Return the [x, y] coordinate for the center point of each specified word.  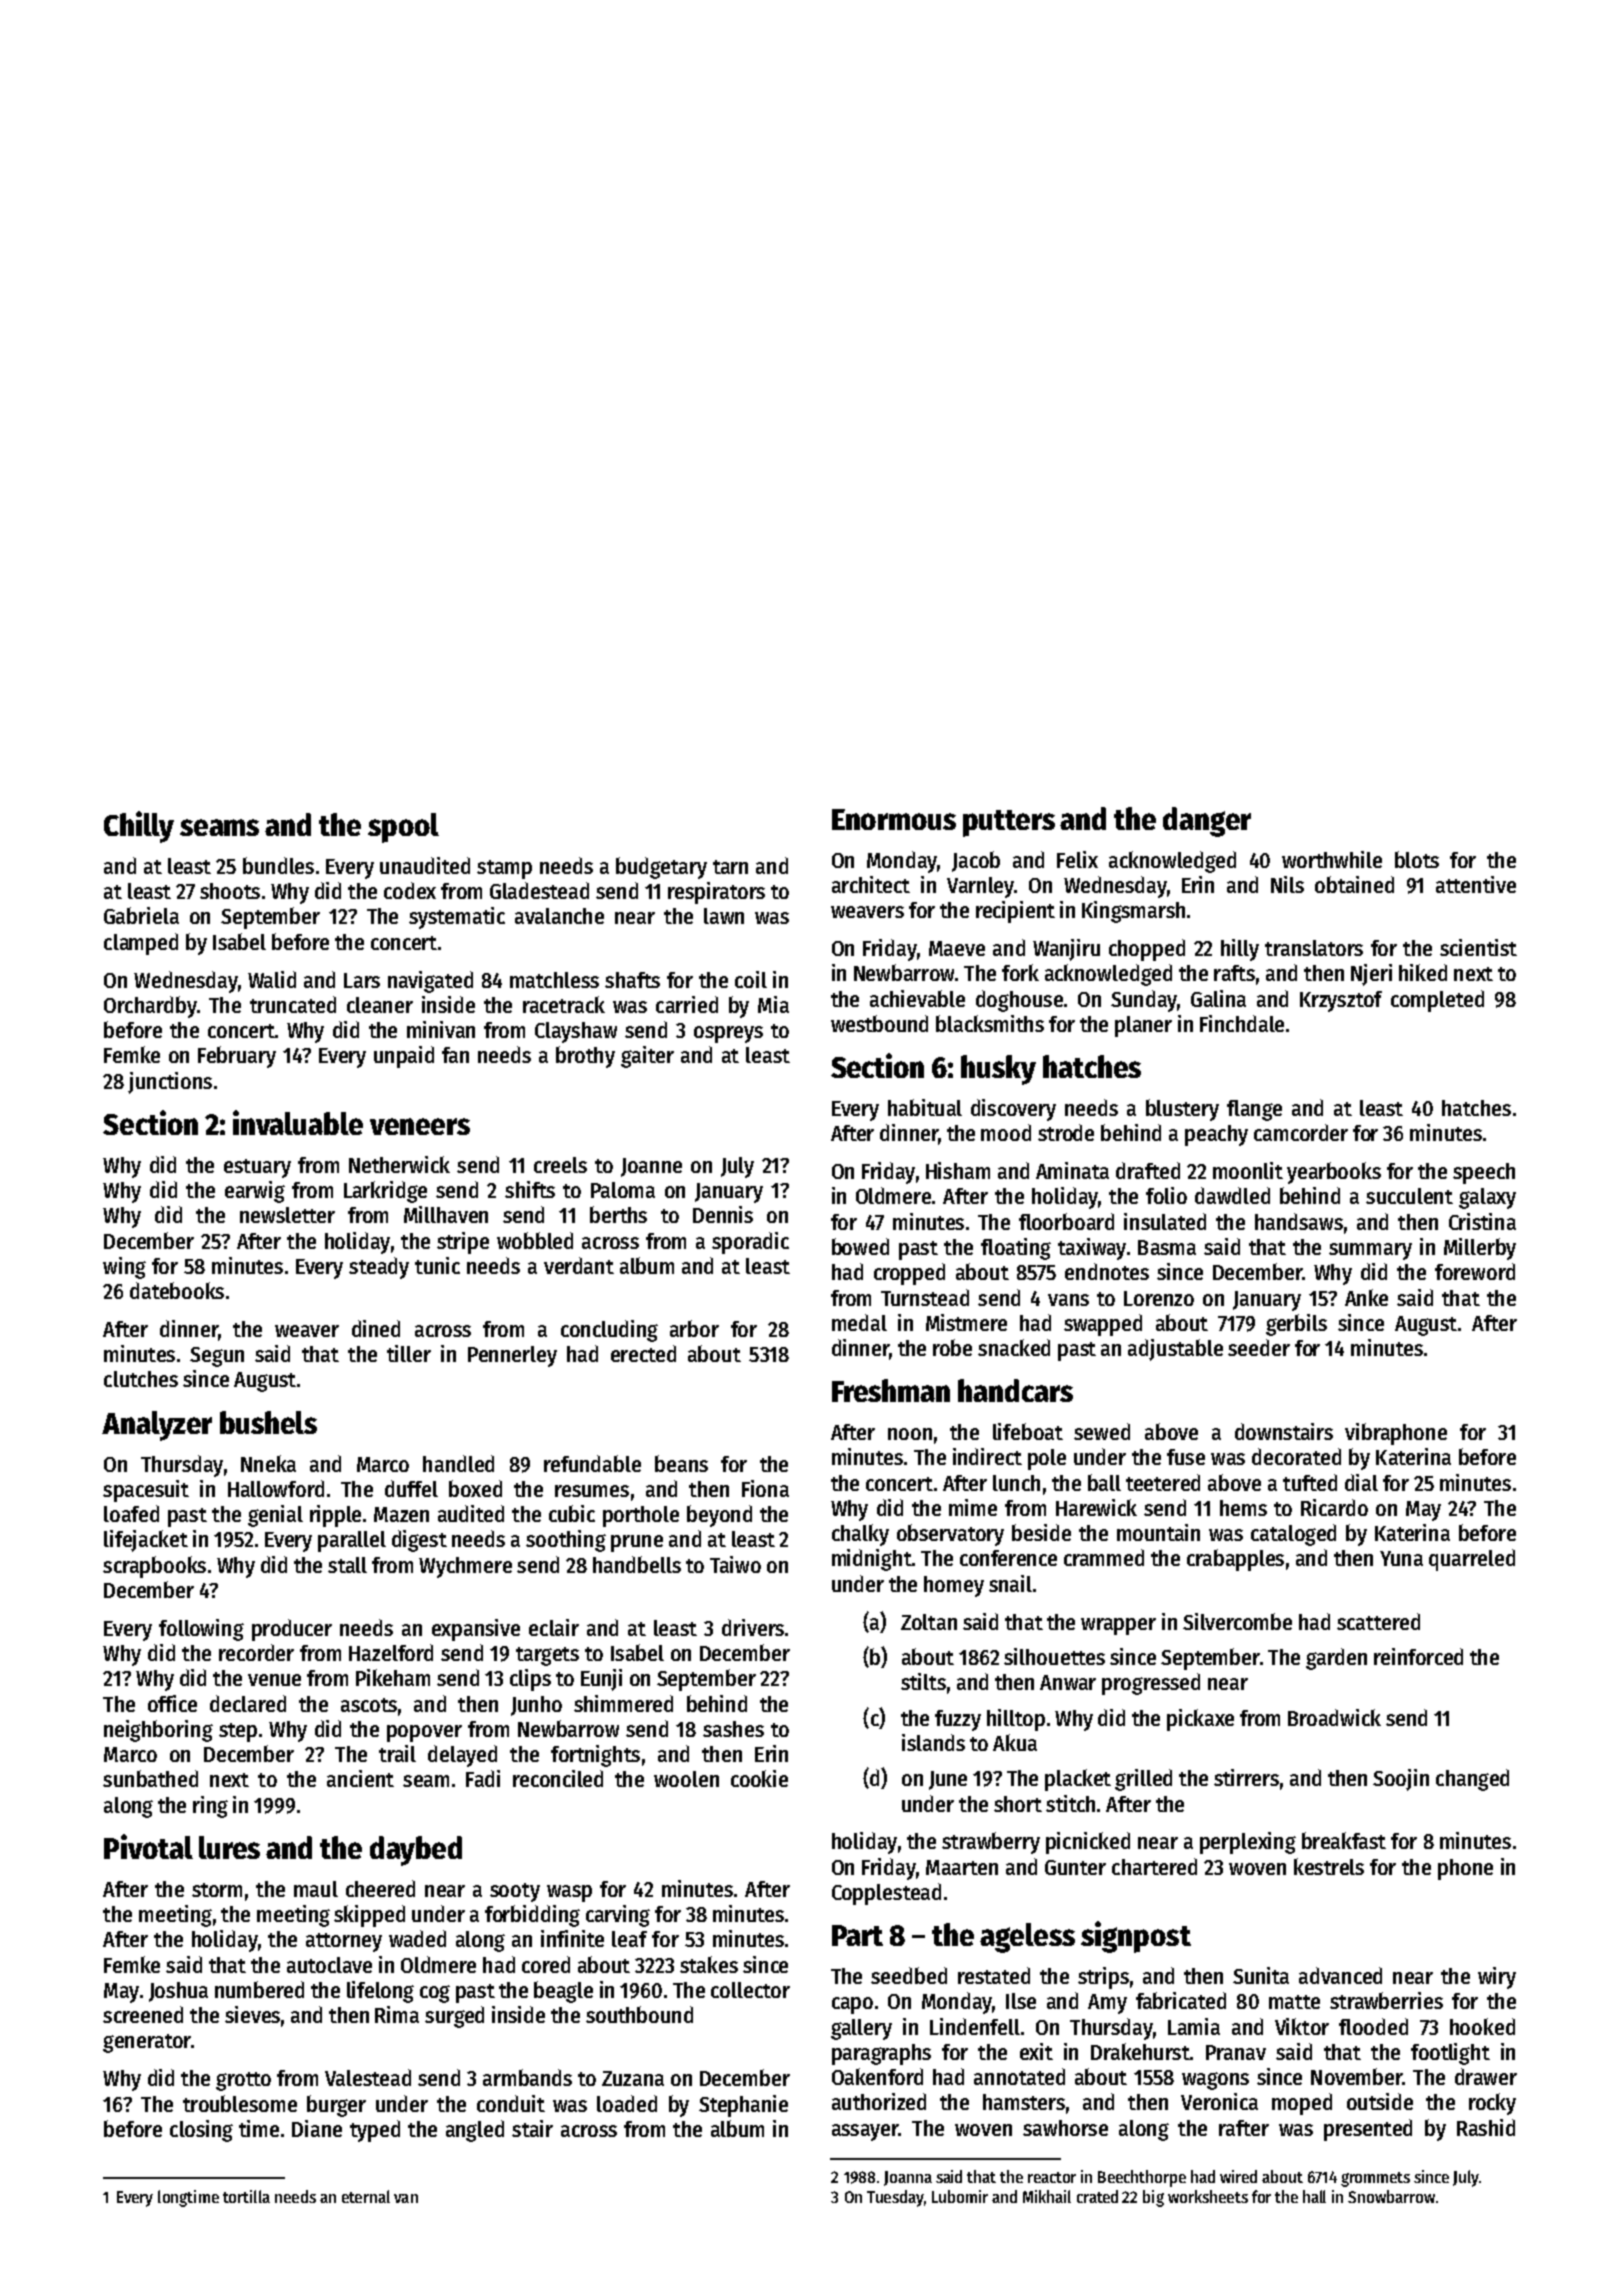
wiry [1497, 1978]
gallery [861, 2029]
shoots [230, 891]
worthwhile [1332, 859]
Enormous [894, 819]
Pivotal [148, 1846]
